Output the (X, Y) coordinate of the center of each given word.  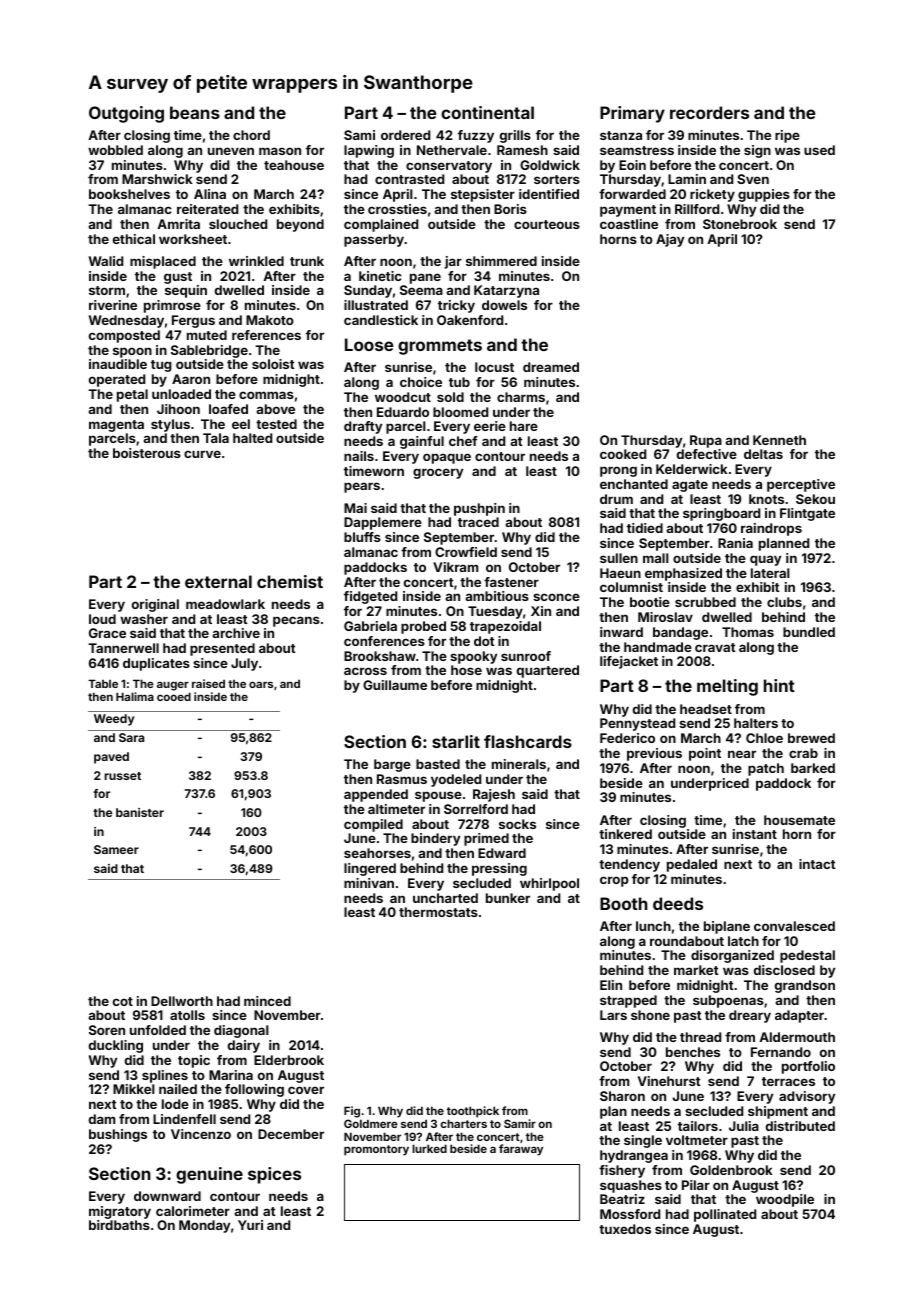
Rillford (697, 209)
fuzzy (476, 136)
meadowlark (225, 604)
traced (478, 522)
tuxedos (625, 1229)
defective (707, 454)
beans (195, 112)
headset (706, 709)
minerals (519, 764)
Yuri (250, 1225)
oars (261, 684)
